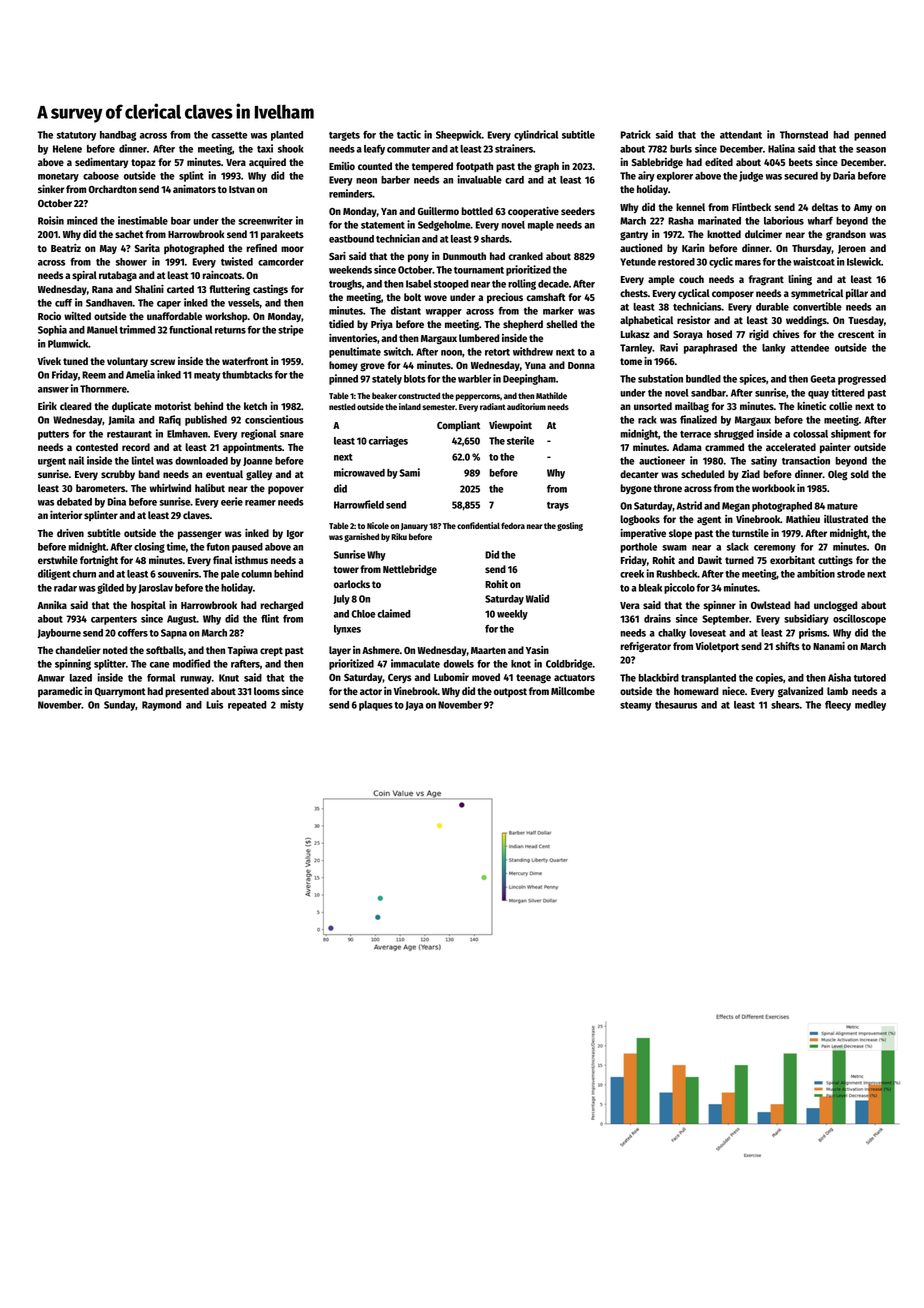  Describe the element at coordinates (247, 375) in the screenshot. I see `thumbtacks` at that location.
